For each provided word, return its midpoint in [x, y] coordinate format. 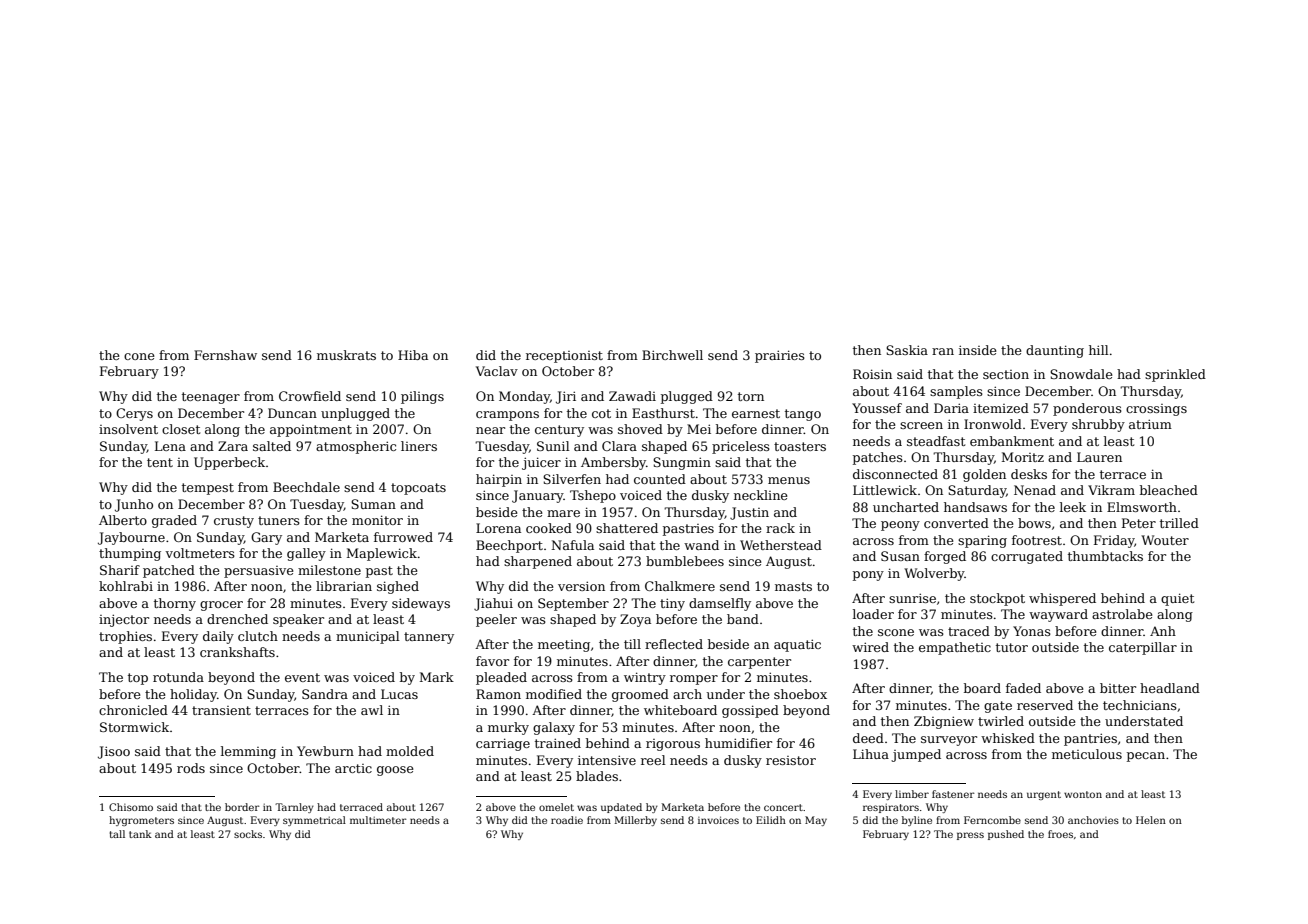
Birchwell [672, 355]
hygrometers [141, 821]
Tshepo [593, 496]
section [1006, 374]
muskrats [346, 355]
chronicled [133, 710]
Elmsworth [1142, 507]
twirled [1001, 721]
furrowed [403, 537]
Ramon [498, 694]
